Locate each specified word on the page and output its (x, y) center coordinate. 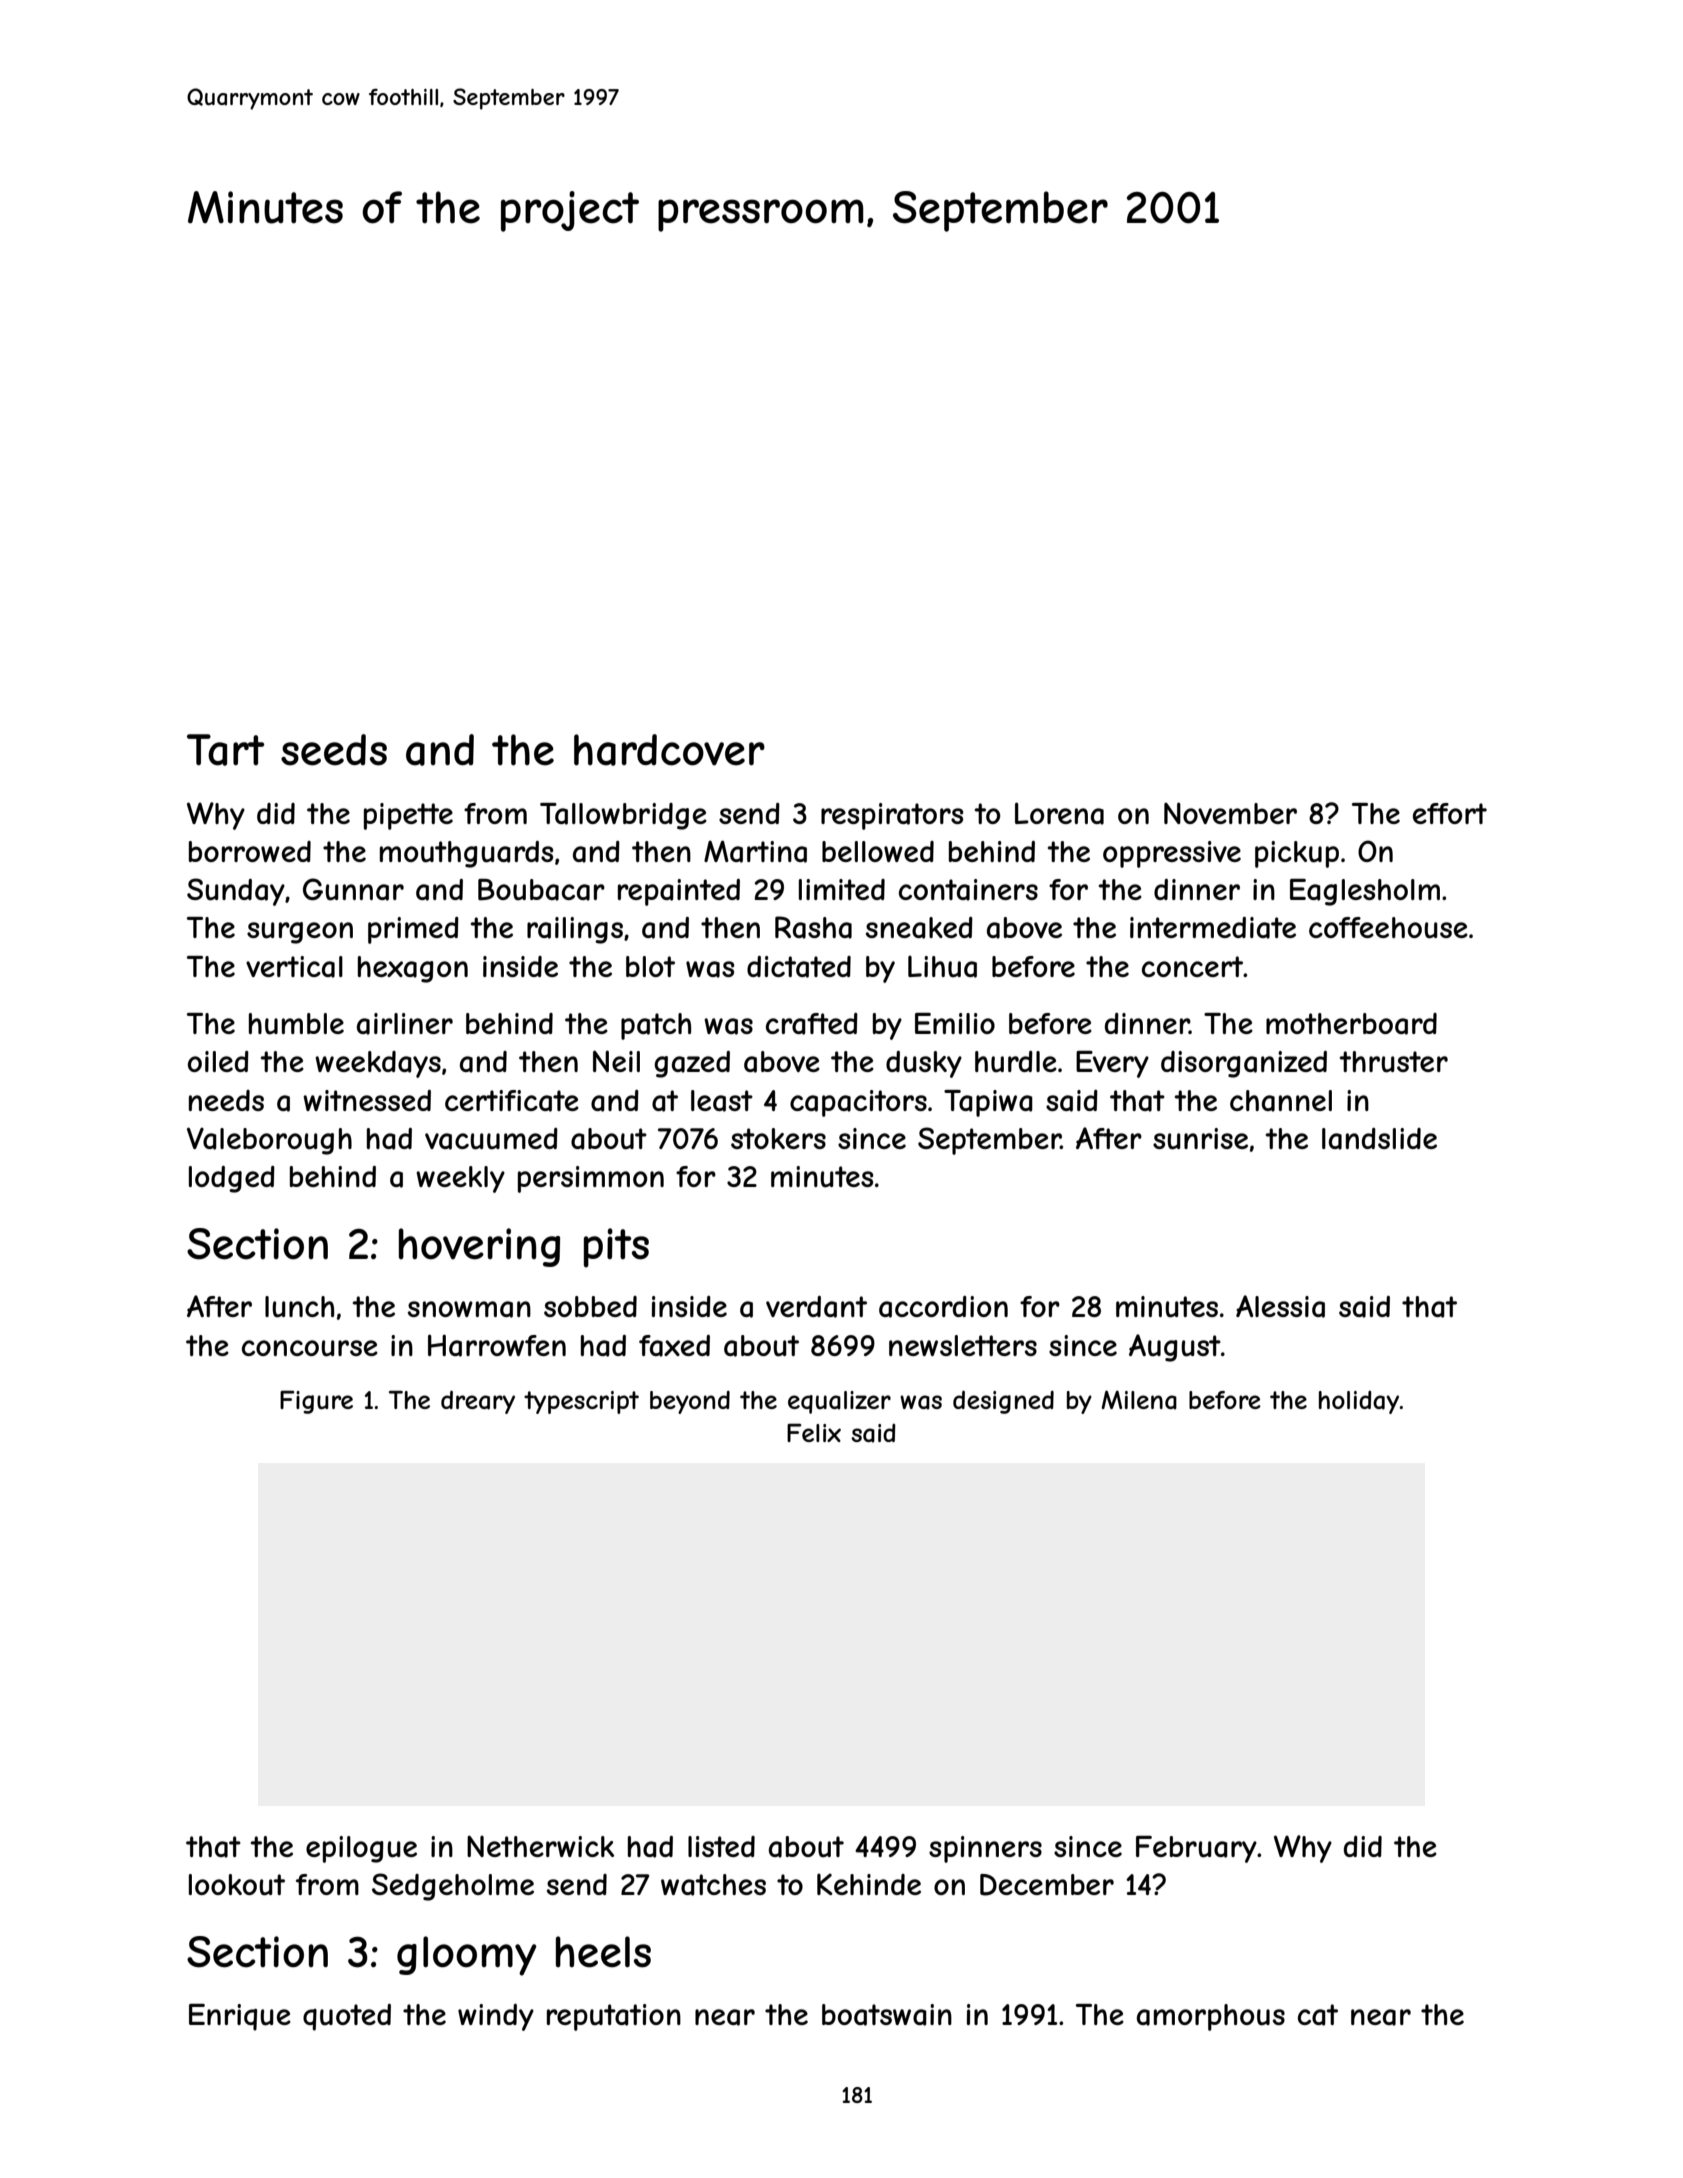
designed (1003, 1402)
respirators (892, 816)
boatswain (887, 2015)
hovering (479, 1247)
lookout (237, 1885)
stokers (778, 1138)
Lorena (1059, 813)
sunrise (1200, 1139)
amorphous (1211, 2017)
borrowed (250, 851)
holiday (1359, 1402)
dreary (478, 1402)
